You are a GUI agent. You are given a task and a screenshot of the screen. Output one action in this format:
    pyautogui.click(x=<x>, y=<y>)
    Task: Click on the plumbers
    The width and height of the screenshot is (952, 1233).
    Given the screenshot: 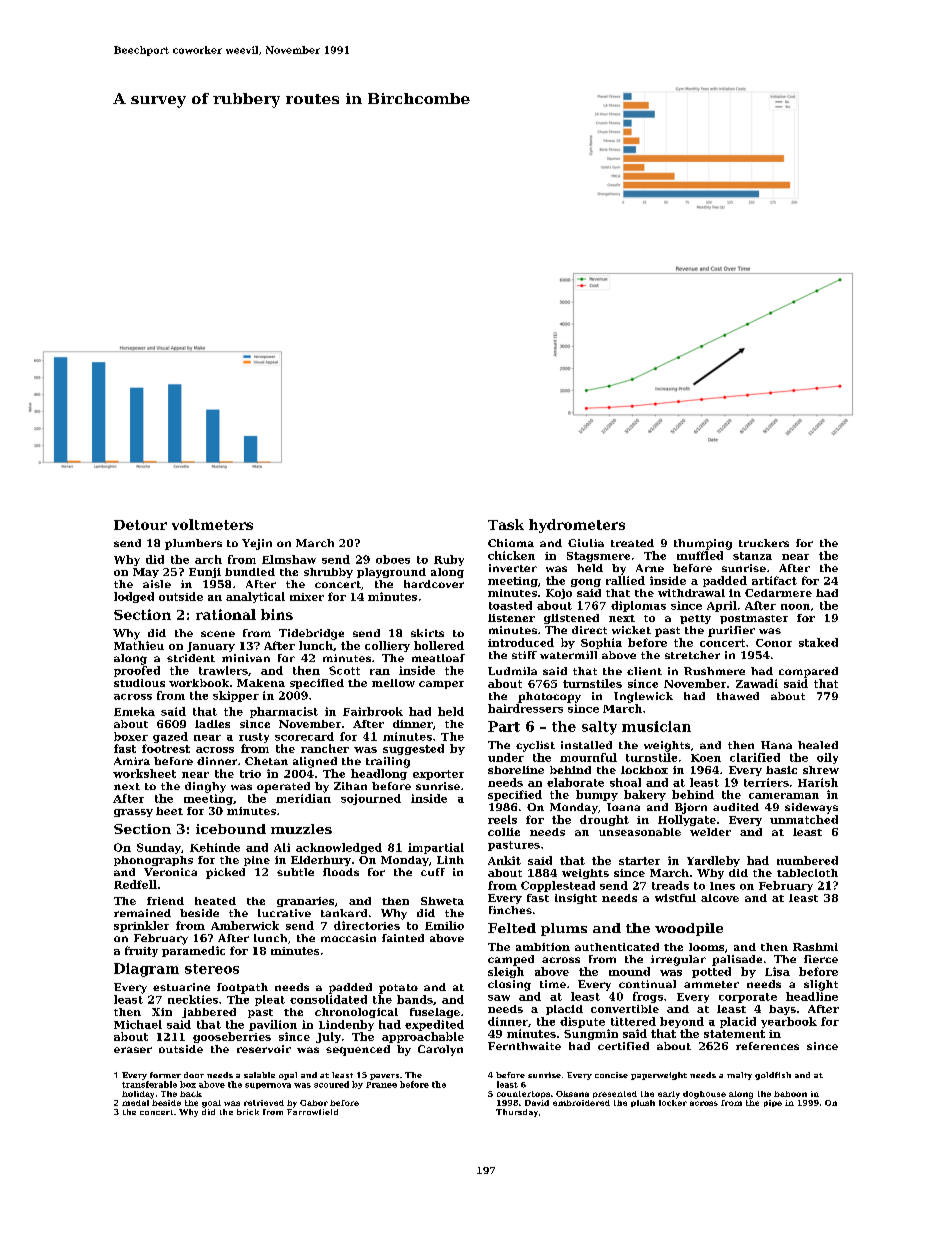 What is the action you would take?
    pyautogui.click(x=193, y=544)
